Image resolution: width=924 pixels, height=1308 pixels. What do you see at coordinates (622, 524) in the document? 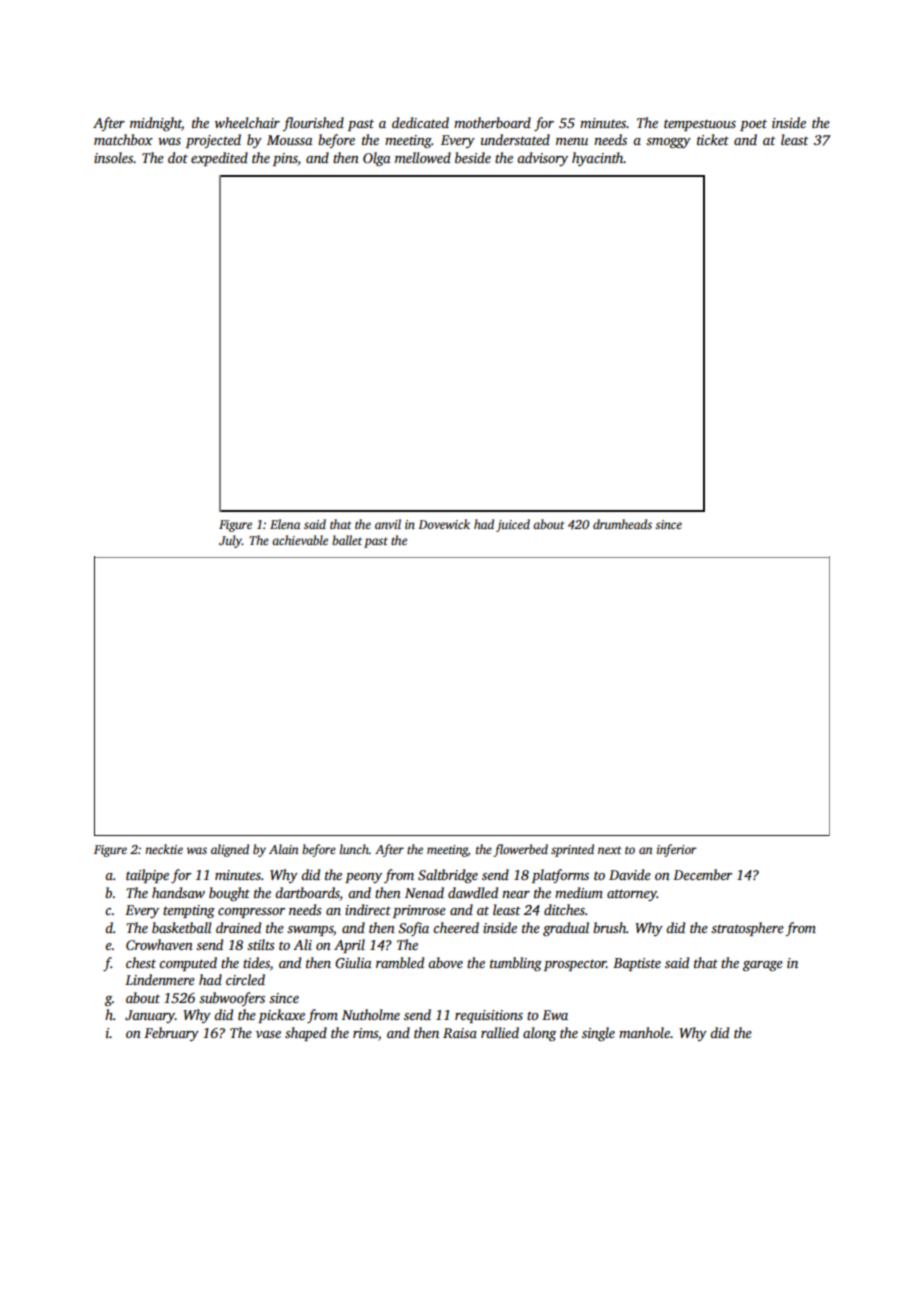
I see `drumheads` at bounding box center [622, 524].
